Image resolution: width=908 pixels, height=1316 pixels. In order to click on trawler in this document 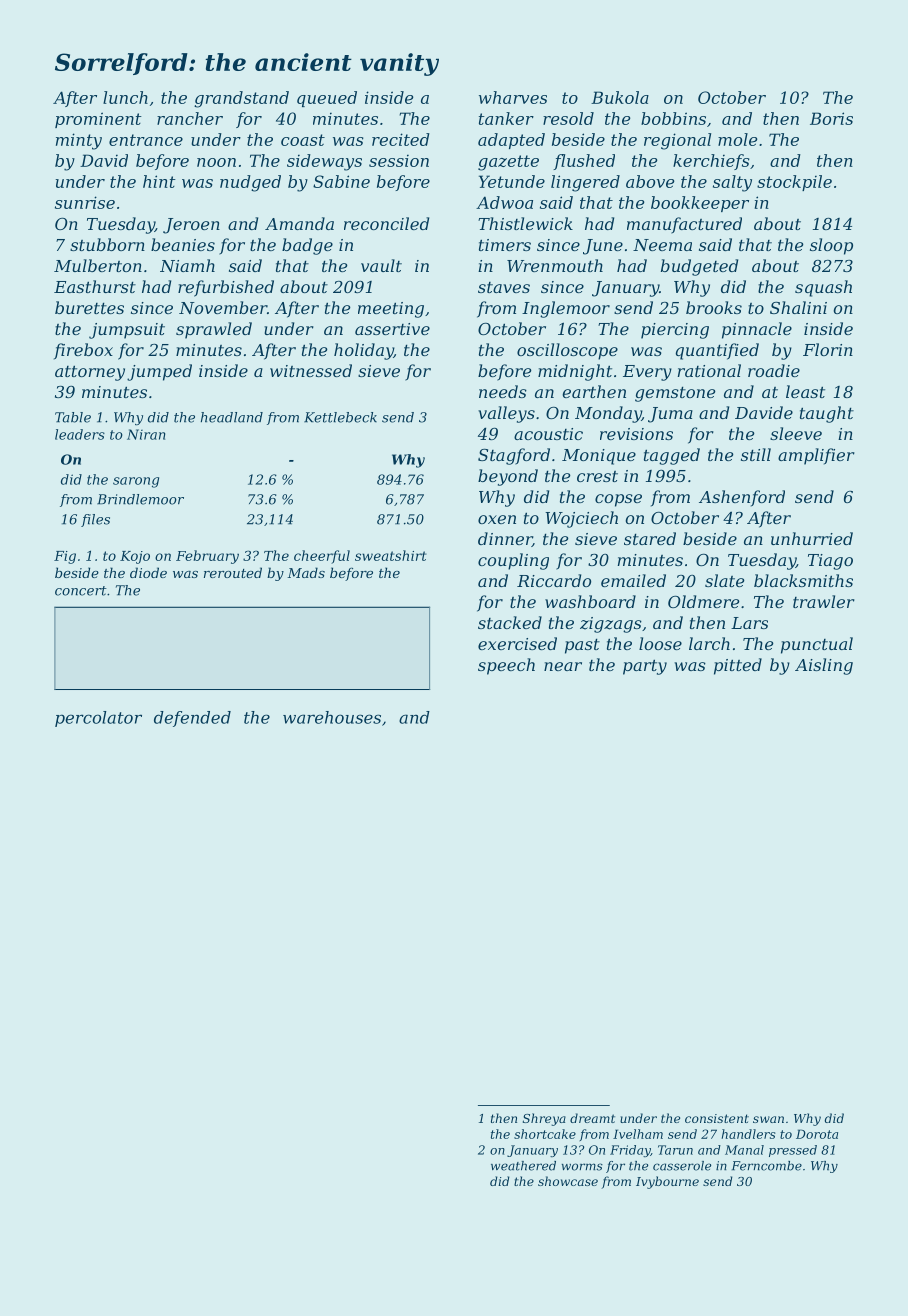, I will do `click(824, 601)`.
